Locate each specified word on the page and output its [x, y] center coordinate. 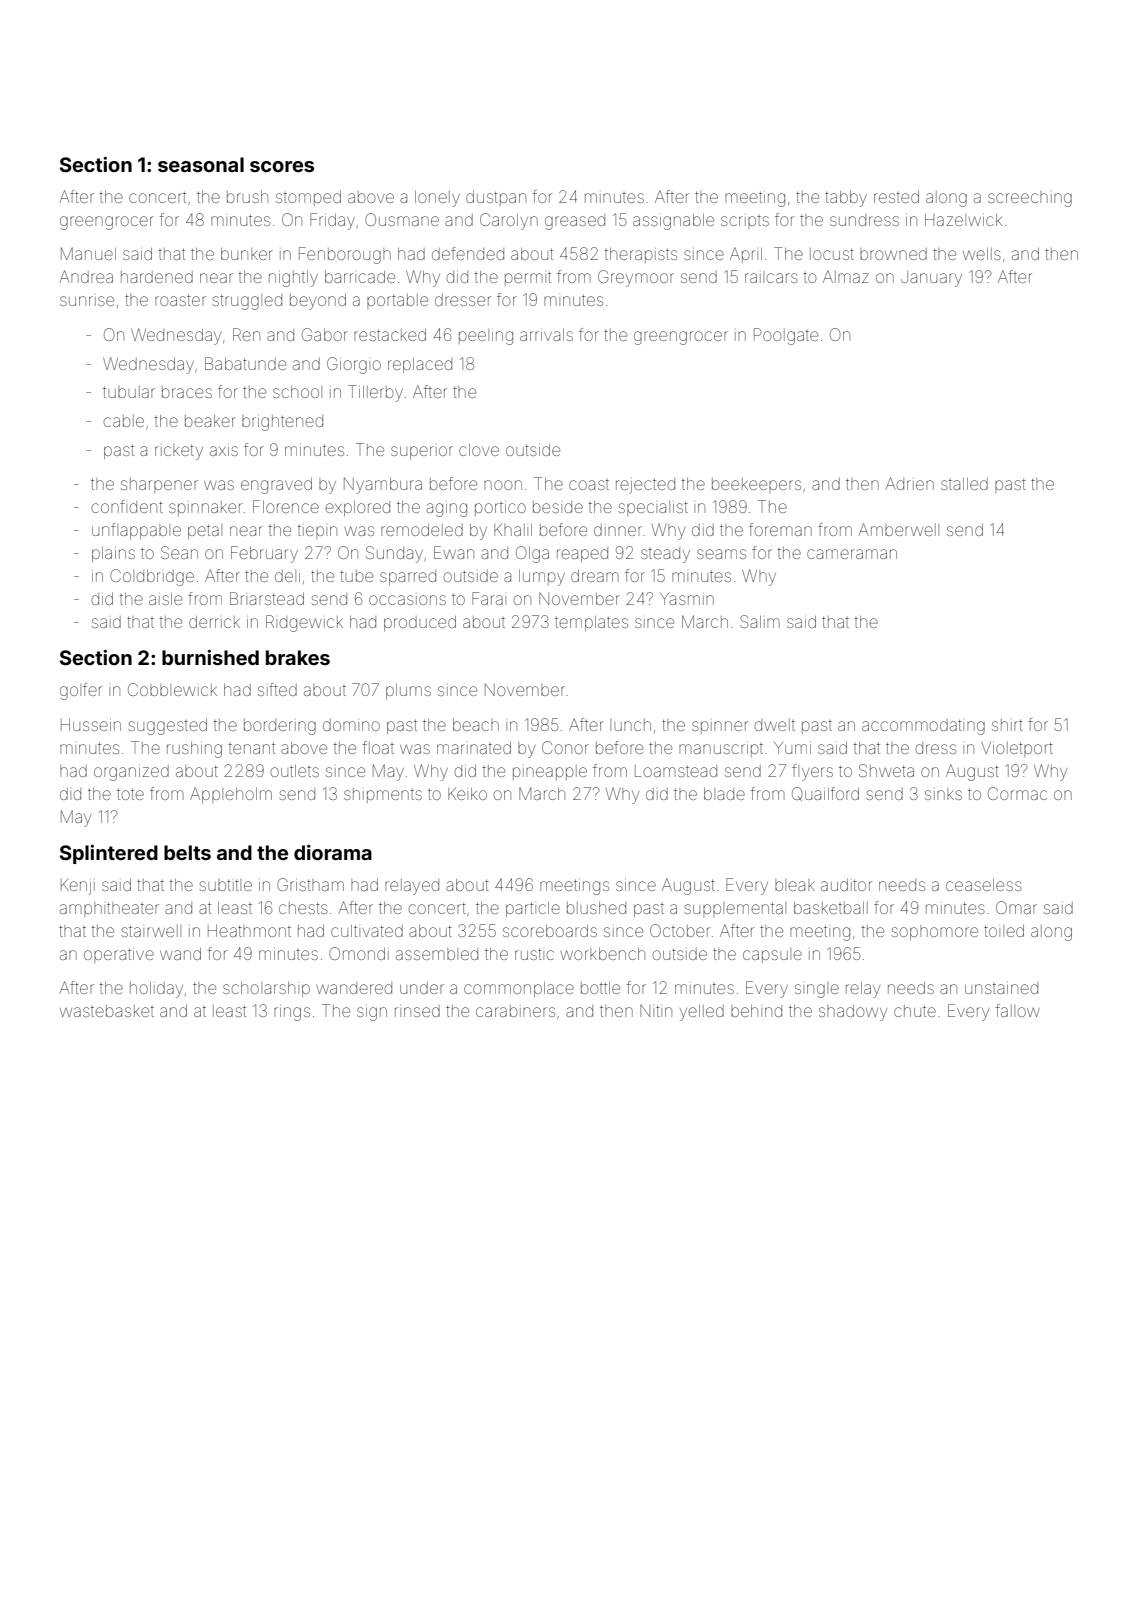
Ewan [454, 552]
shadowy [853, 1013]
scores [282, 166]
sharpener [159, 485]
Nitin [656, 1011]
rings [292, 1014]
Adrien [909, 483]
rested [896, 197]
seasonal [201, 164]
